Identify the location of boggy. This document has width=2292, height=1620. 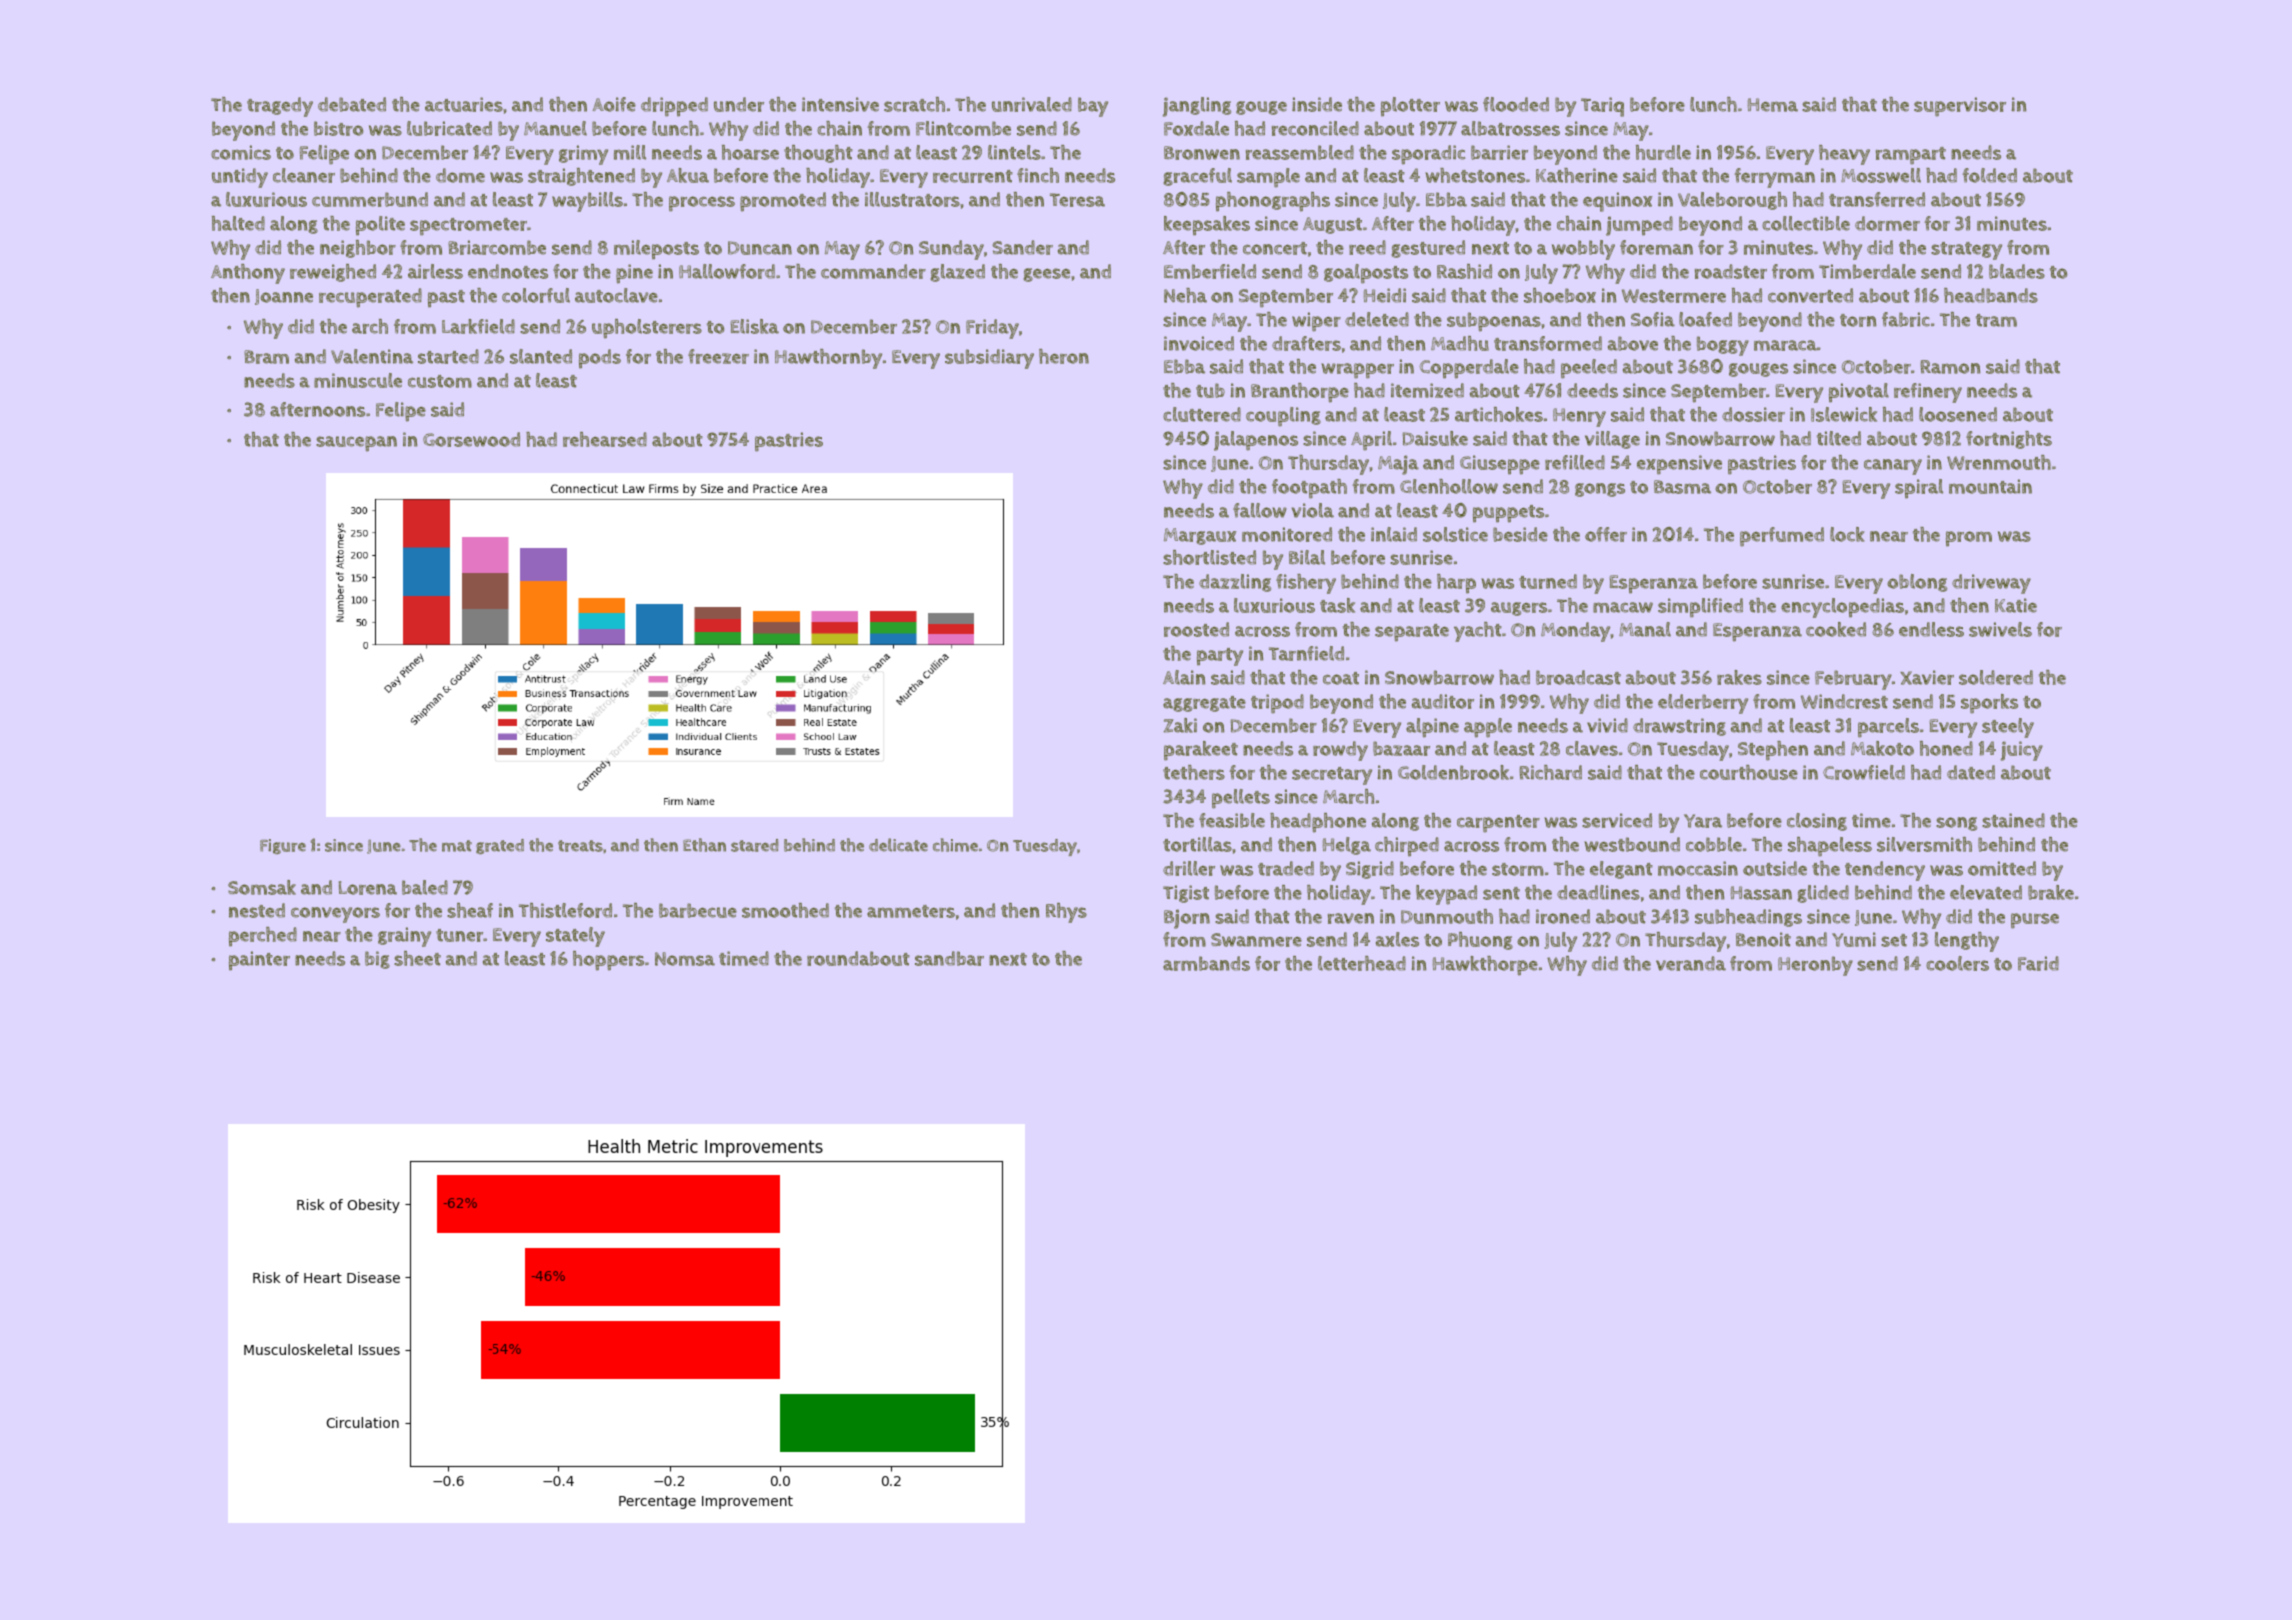
(1723, 346).
